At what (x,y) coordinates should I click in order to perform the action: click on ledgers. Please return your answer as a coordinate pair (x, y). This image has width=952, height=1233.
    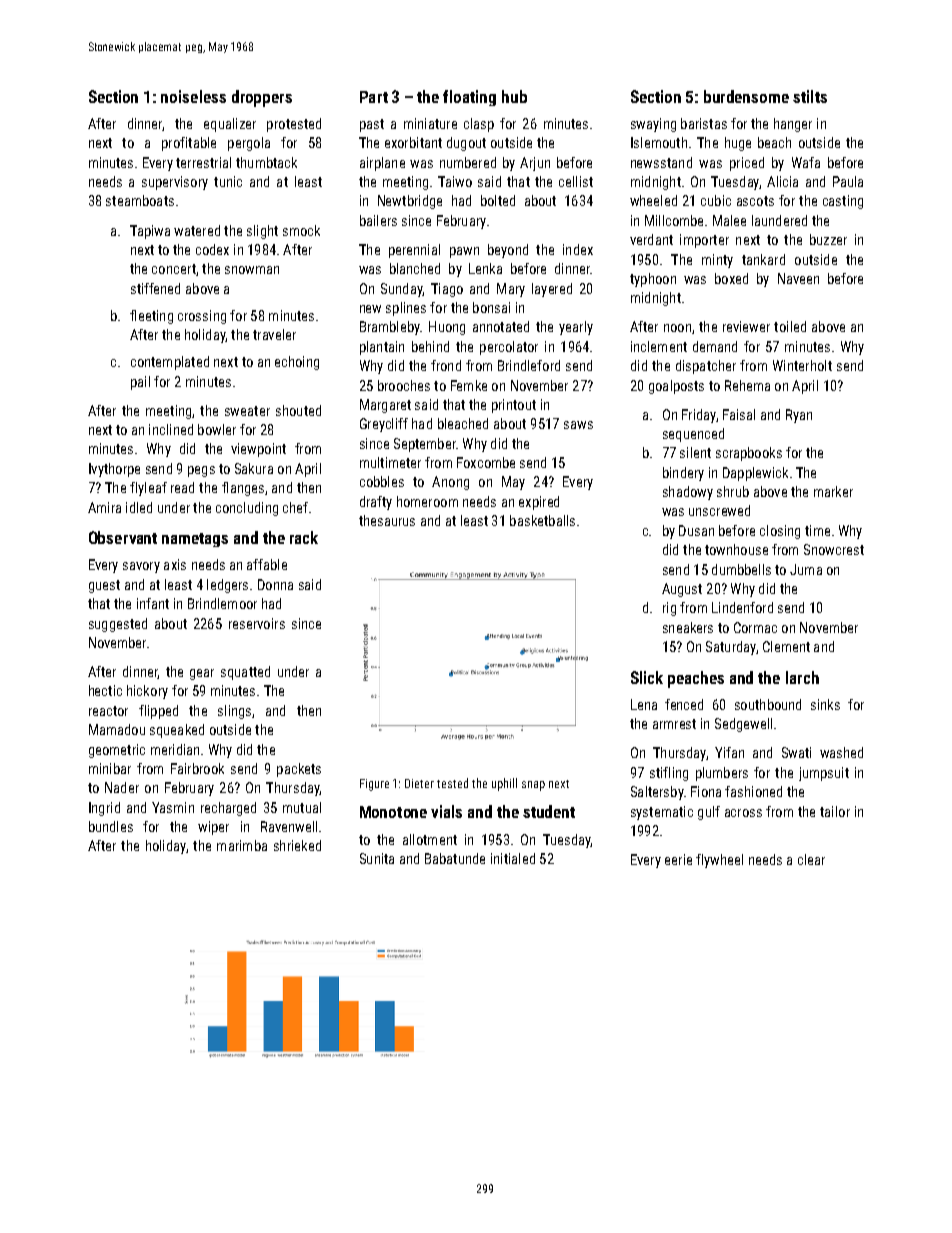
    Looking at the image, I should click on (227, 586).
